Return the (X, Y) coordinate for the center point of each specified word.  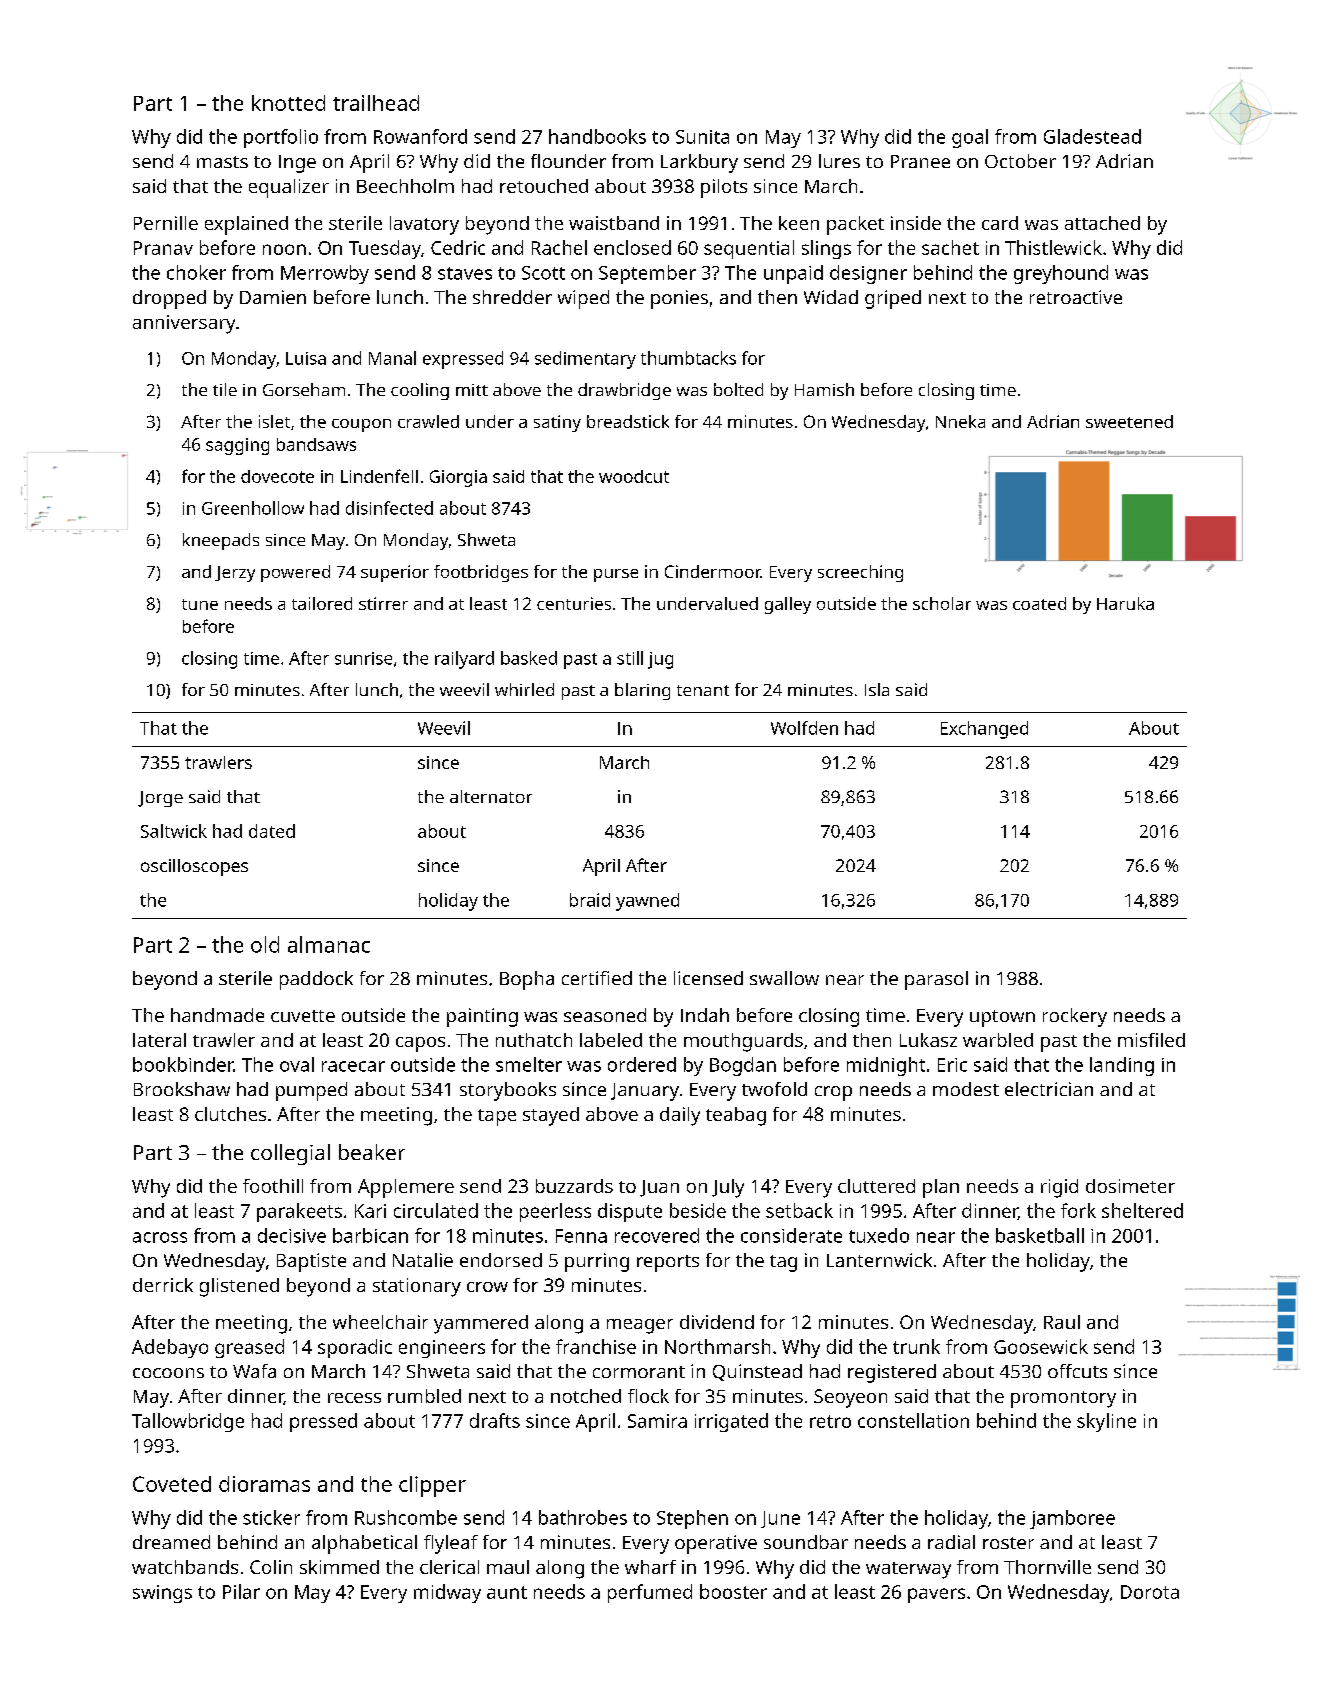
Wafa (254, 1371)
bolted (738, 389)
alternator (491, 796)
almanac (329, 944)
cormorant (639, 1372)
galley (788, 605)
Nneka (960, 421)
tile (225, 389)
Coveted (172, 1484)
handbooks (597, 136)
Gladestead (1092, 136)
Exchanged (984, 730)
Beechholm (405, 186)
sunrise (363, 658)
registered (892, 1373)
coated (1039, 603)
